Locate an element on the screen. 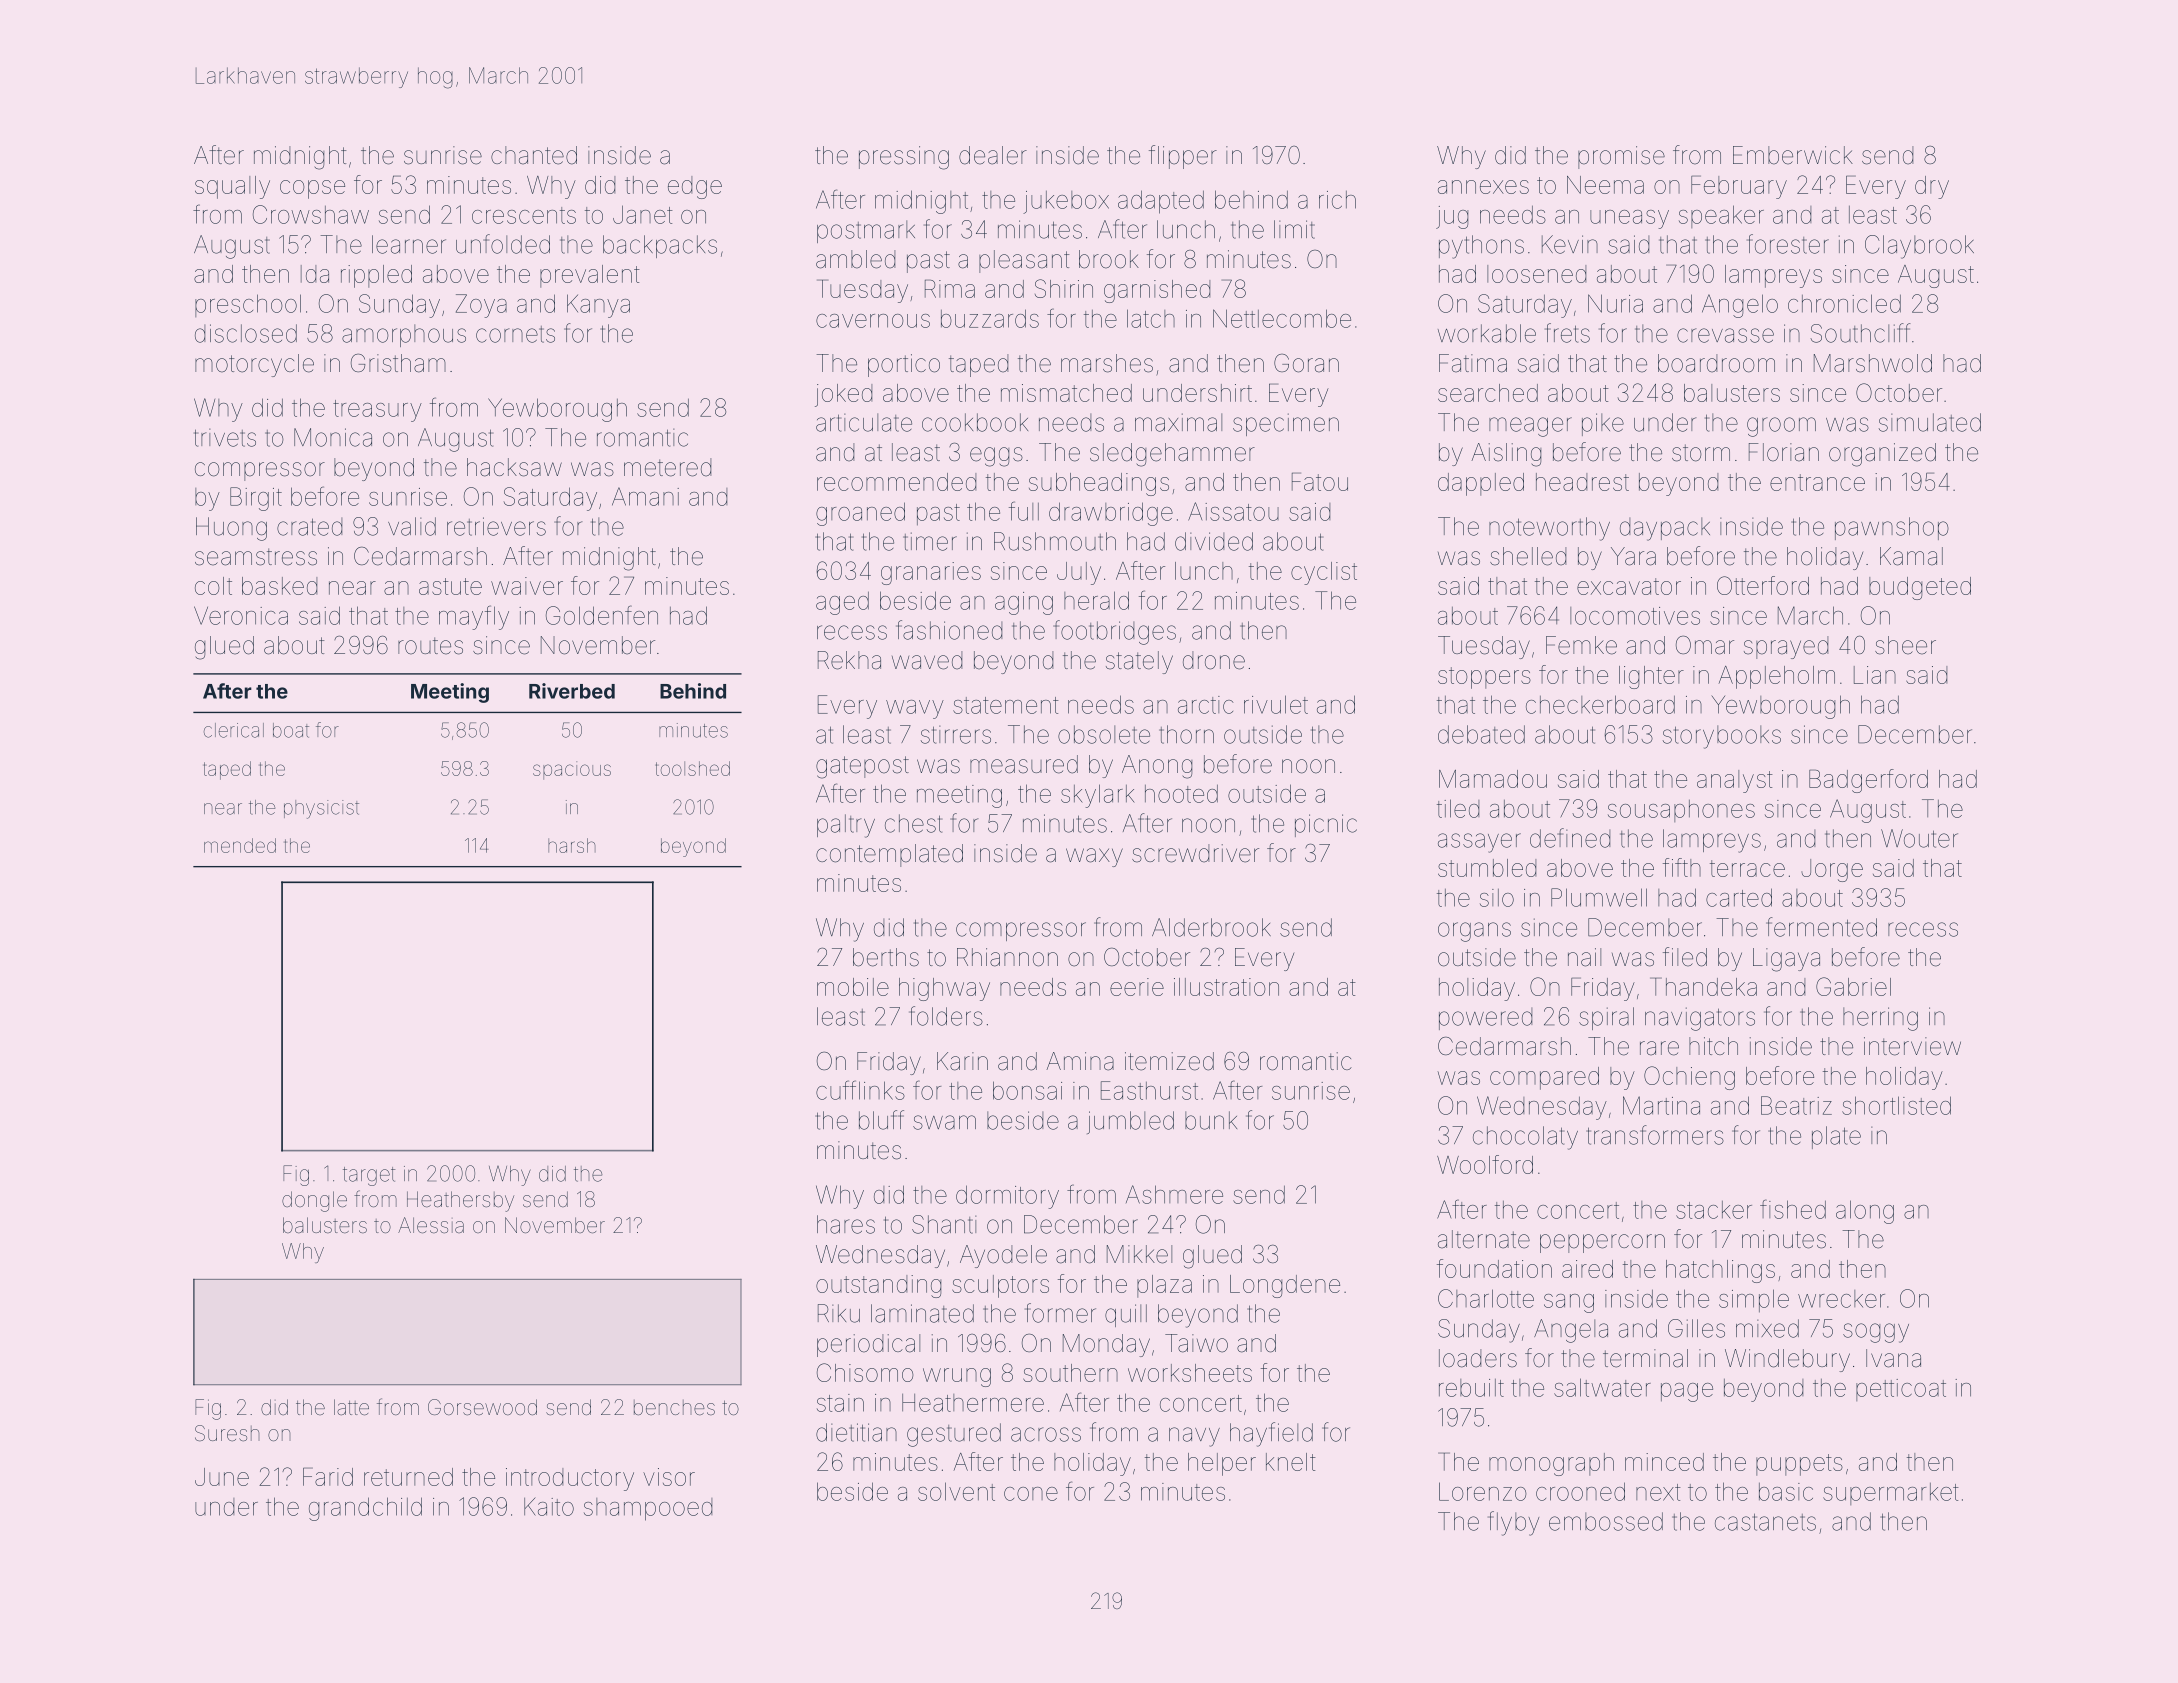 Image resolution: width=2178 pixels, height=1683 pixels. squally is located at coordinates (232, 187).
